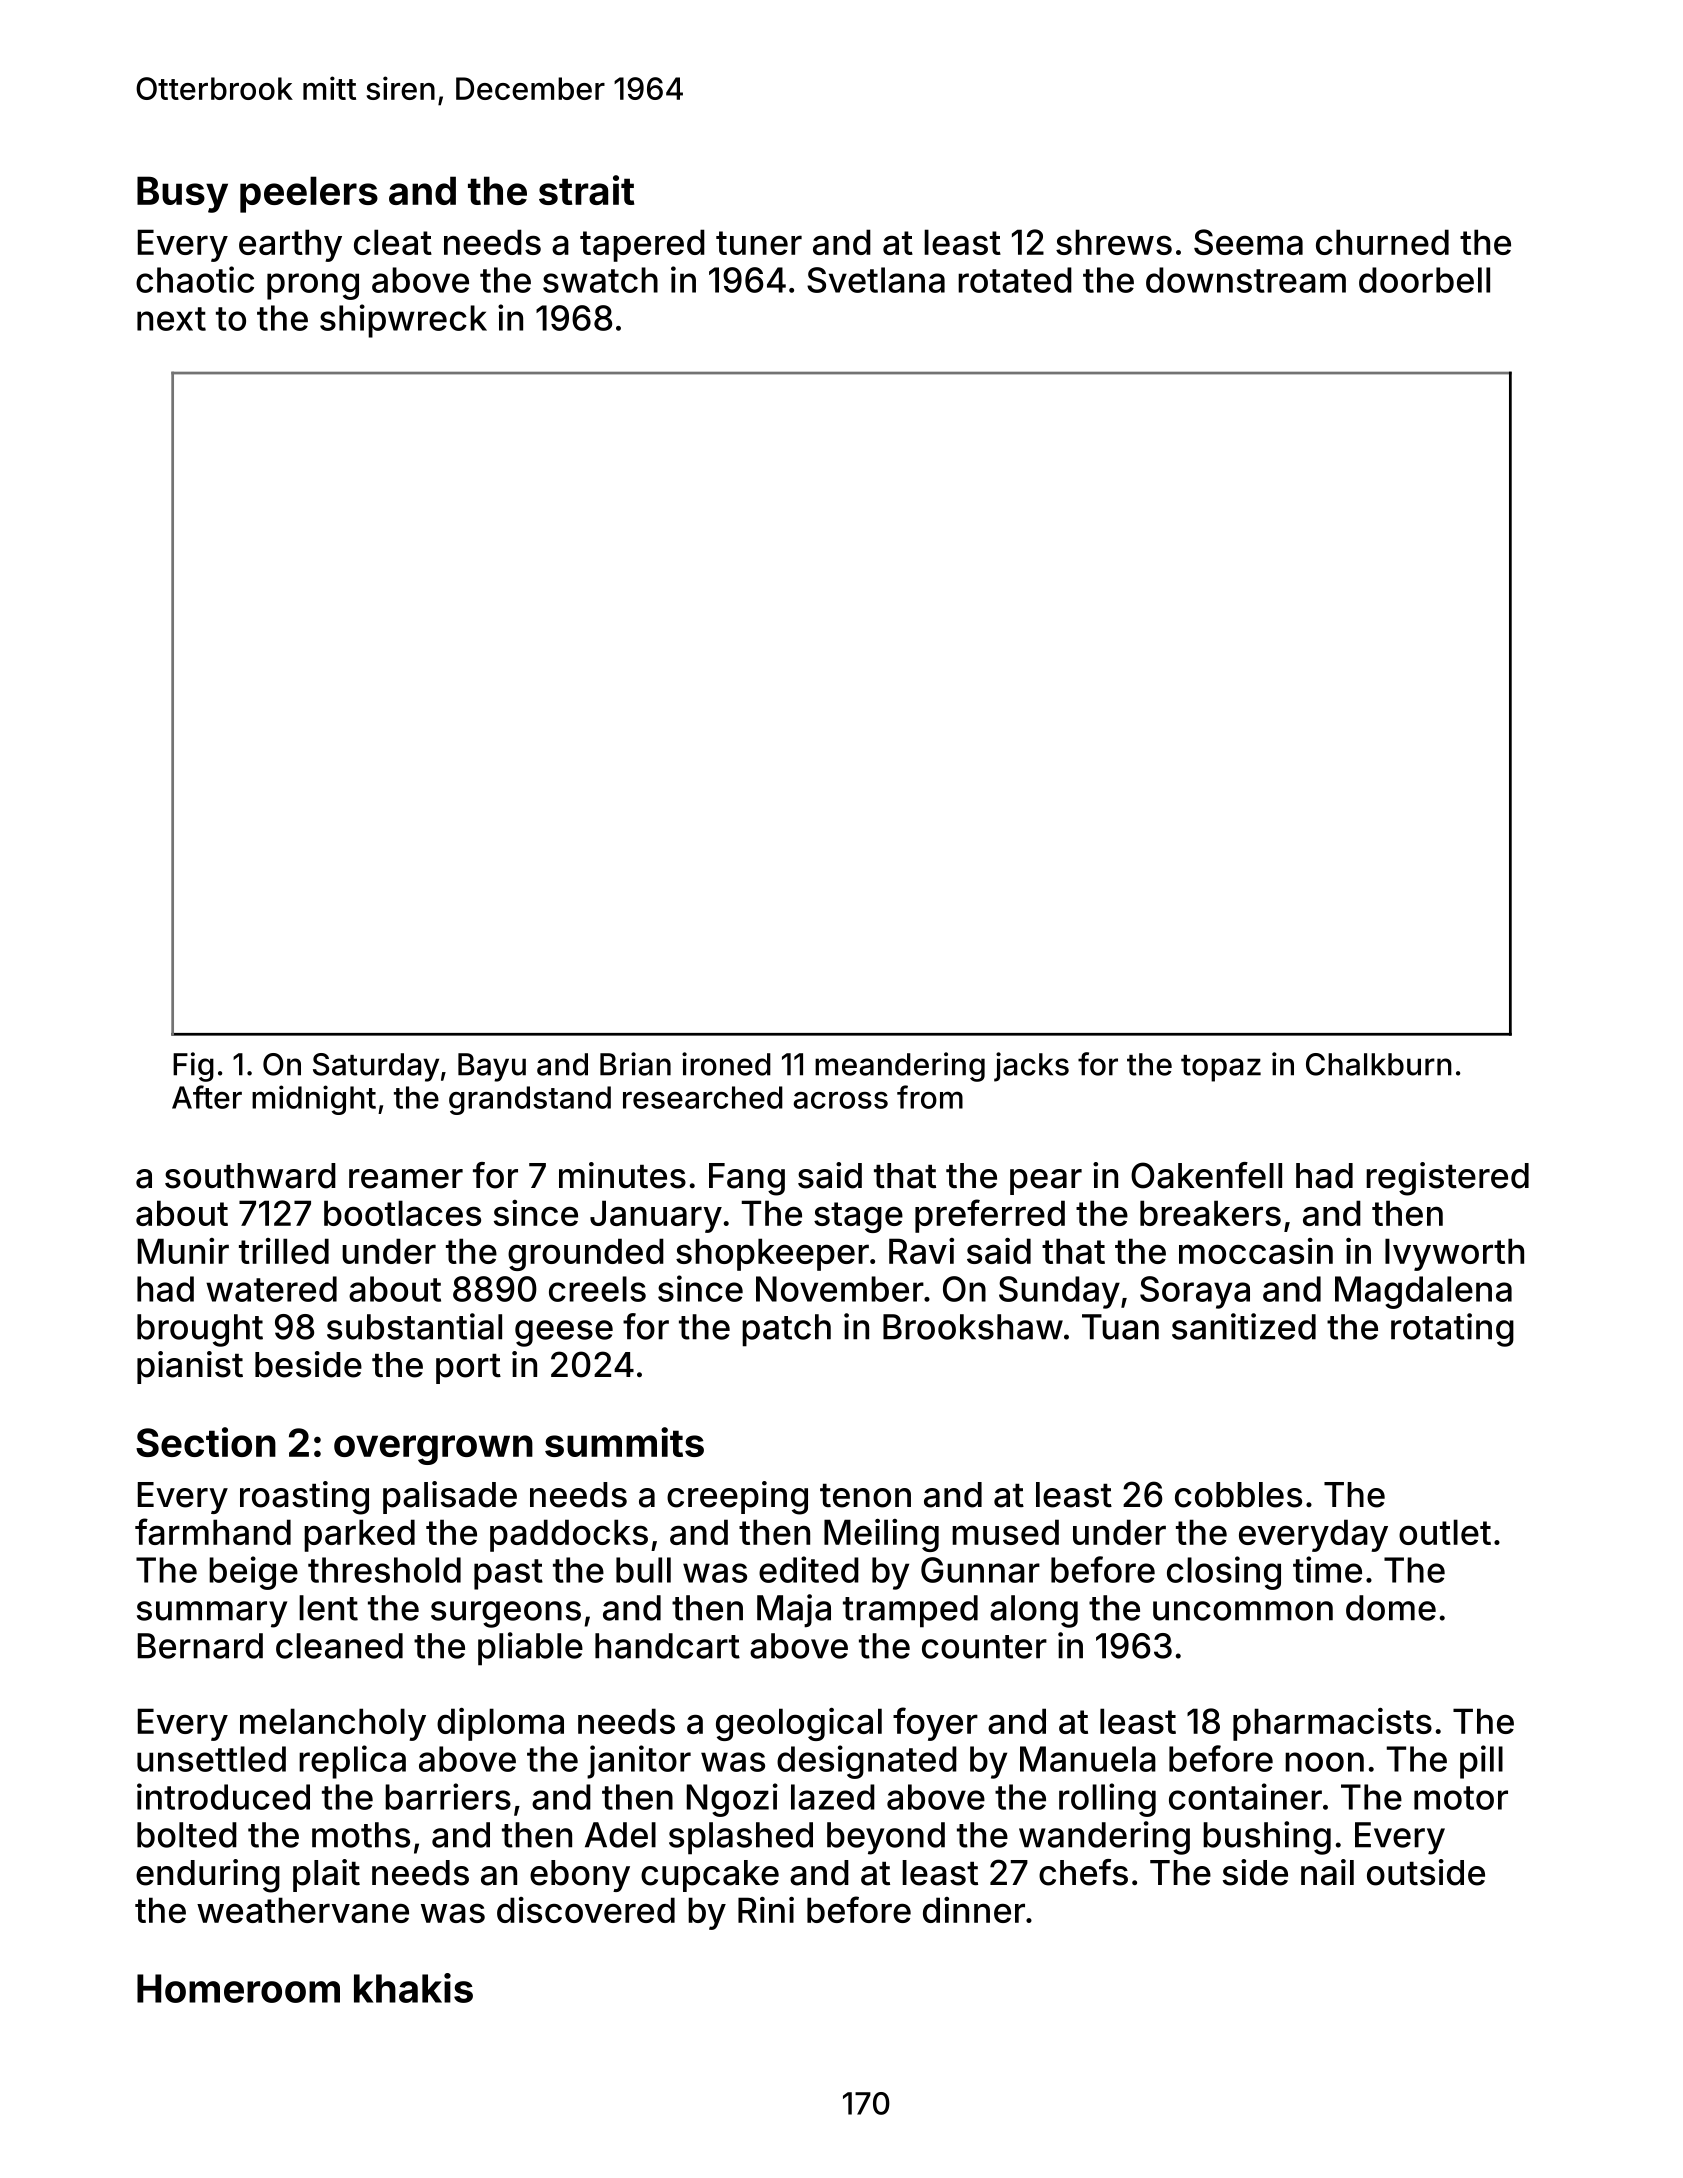 The width and height of the screenshot is (1683, 2178). I want to click on Chalkburn, so click(1379, 1064).
